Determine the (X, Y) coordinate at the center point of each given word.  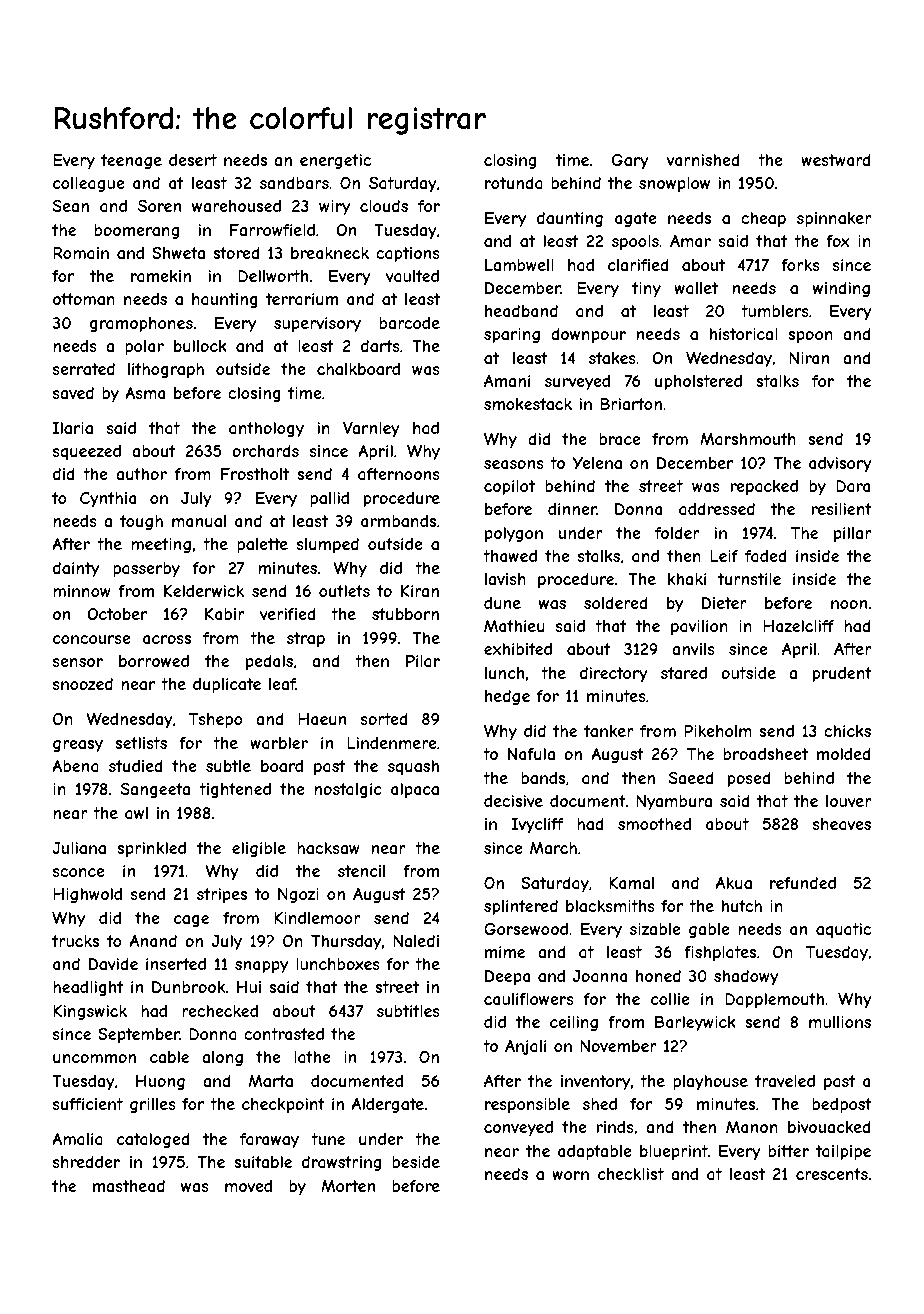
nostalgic (348, 790)
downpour (588, 335)
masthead (129, 1186)
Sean (71, 206)
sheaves (842, 824)
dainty (76, 570)
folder (677, 533)
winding (841, 289)
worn (570, 1175)
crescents (832, 1174)
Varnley (371, 429)
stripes (222, 895)
